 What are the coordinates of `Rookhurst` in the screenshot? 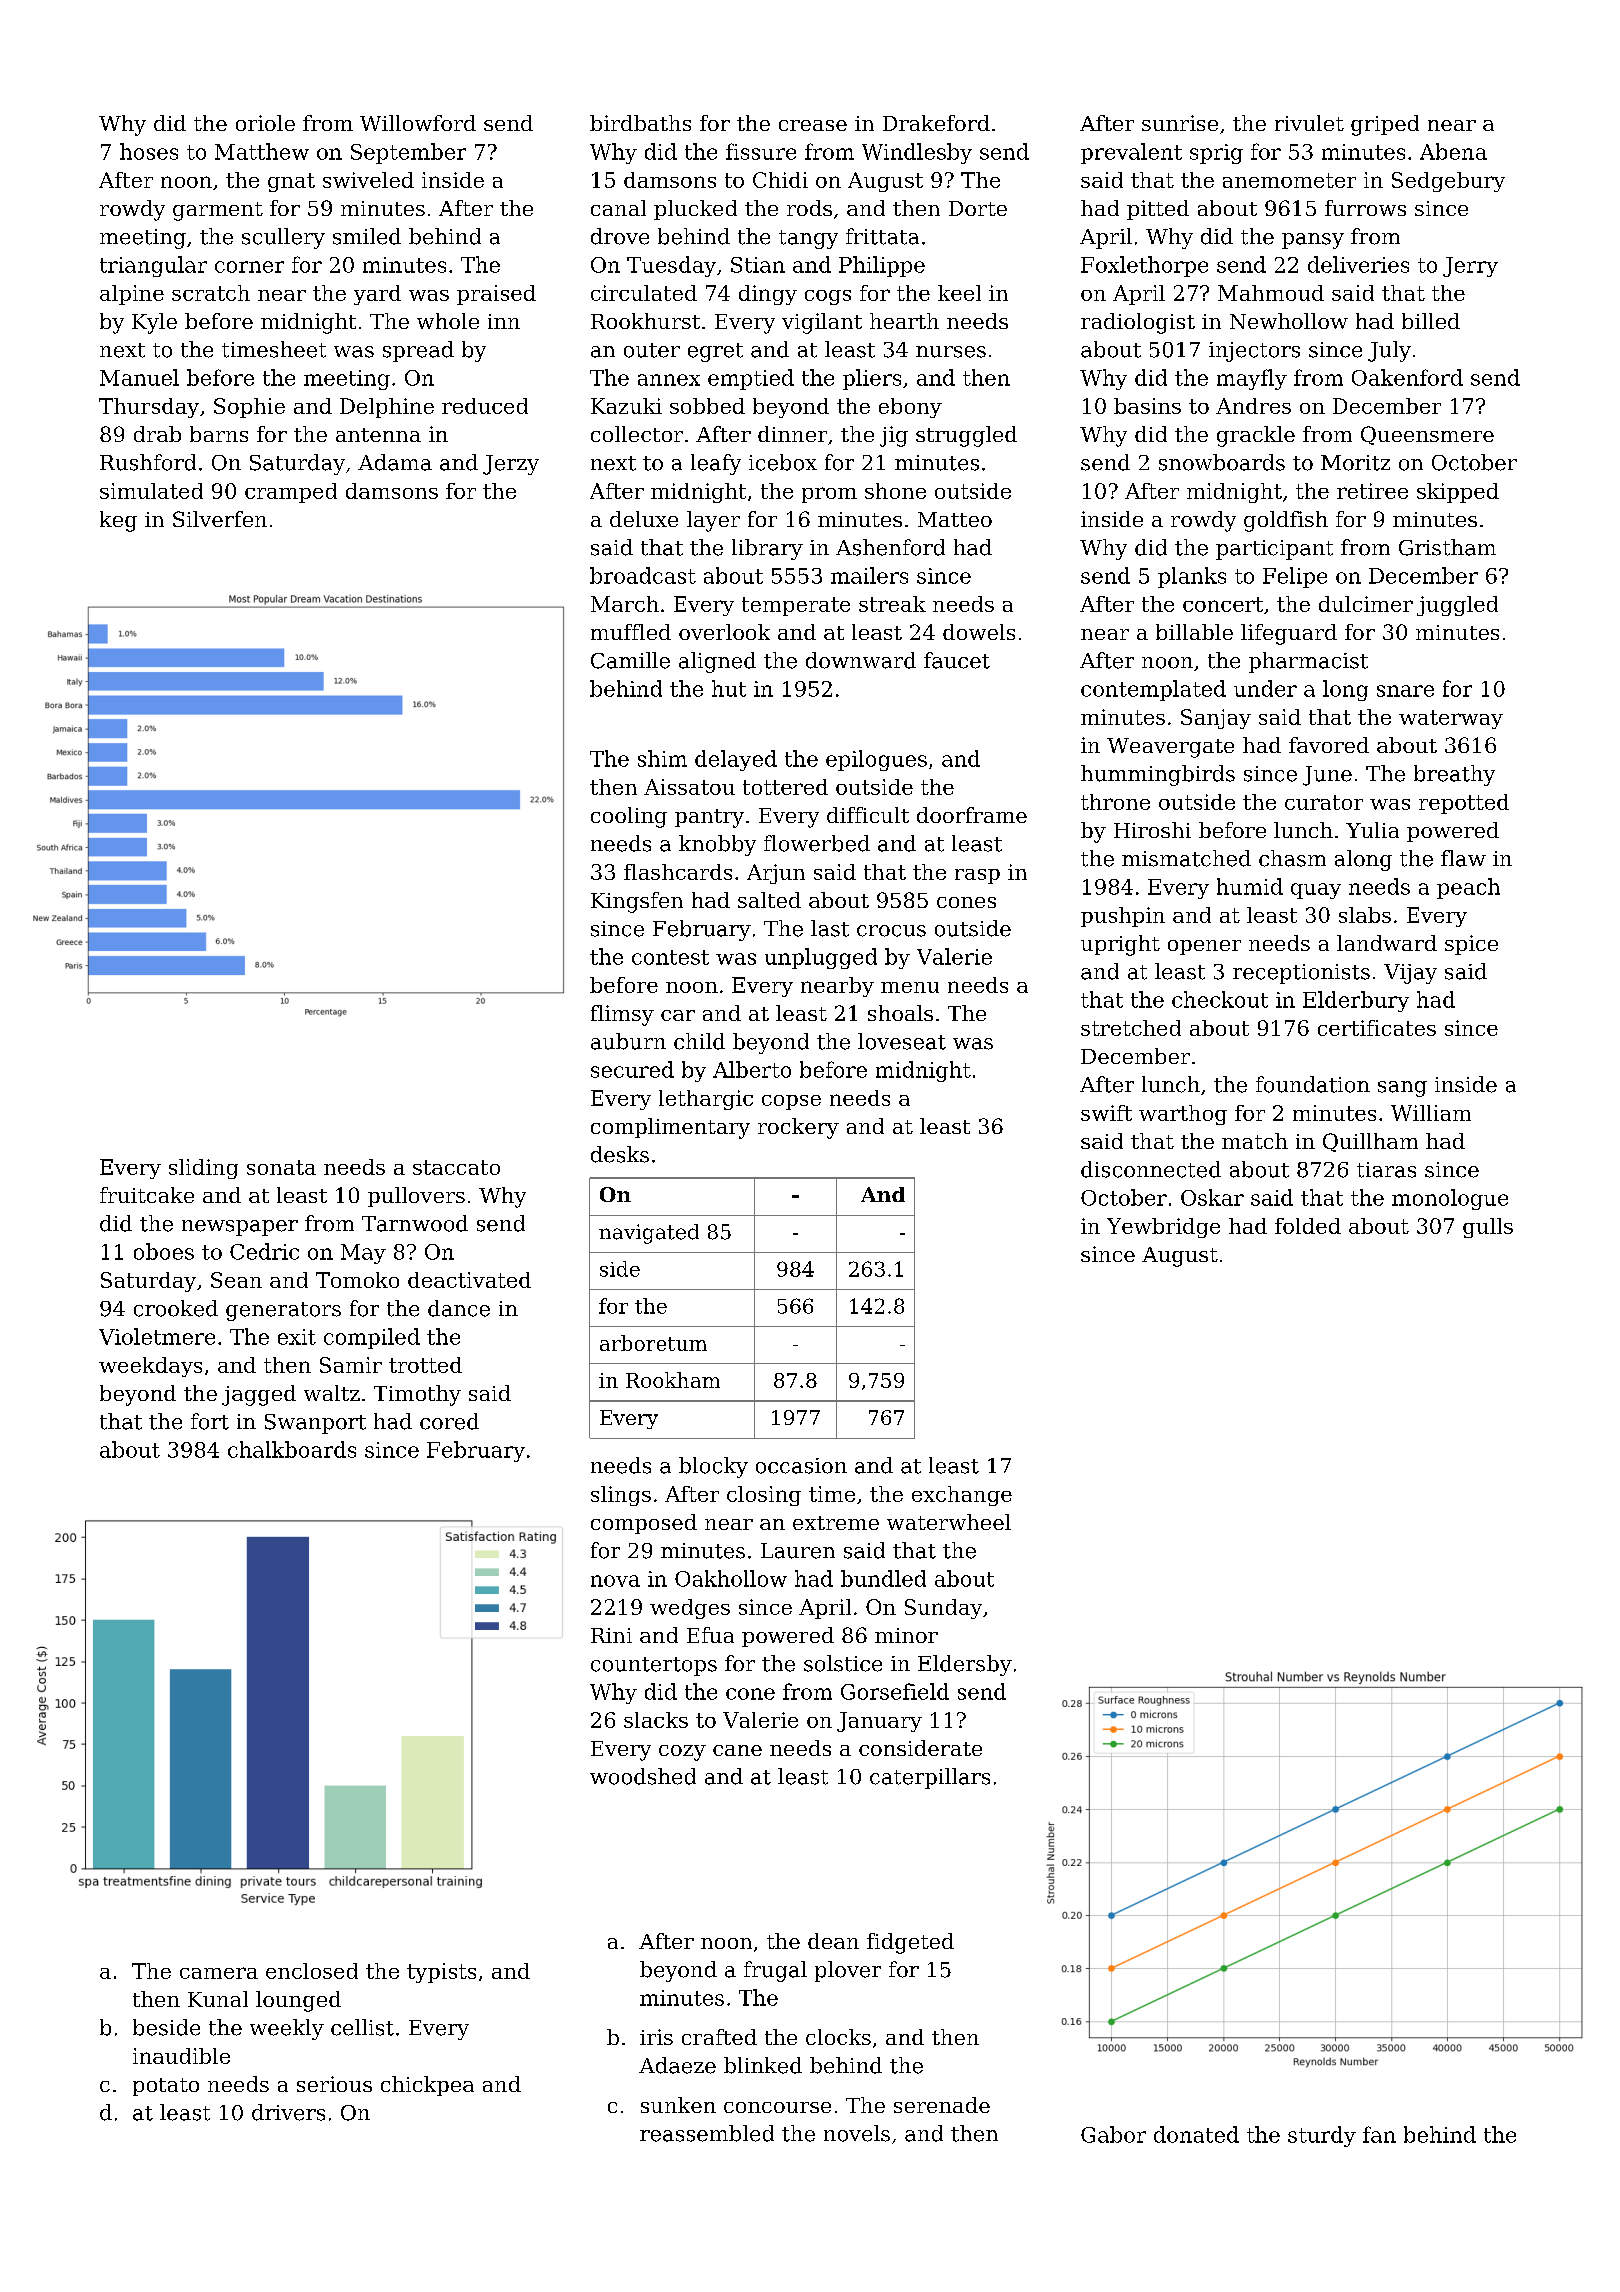 It's located at (645, 321).
